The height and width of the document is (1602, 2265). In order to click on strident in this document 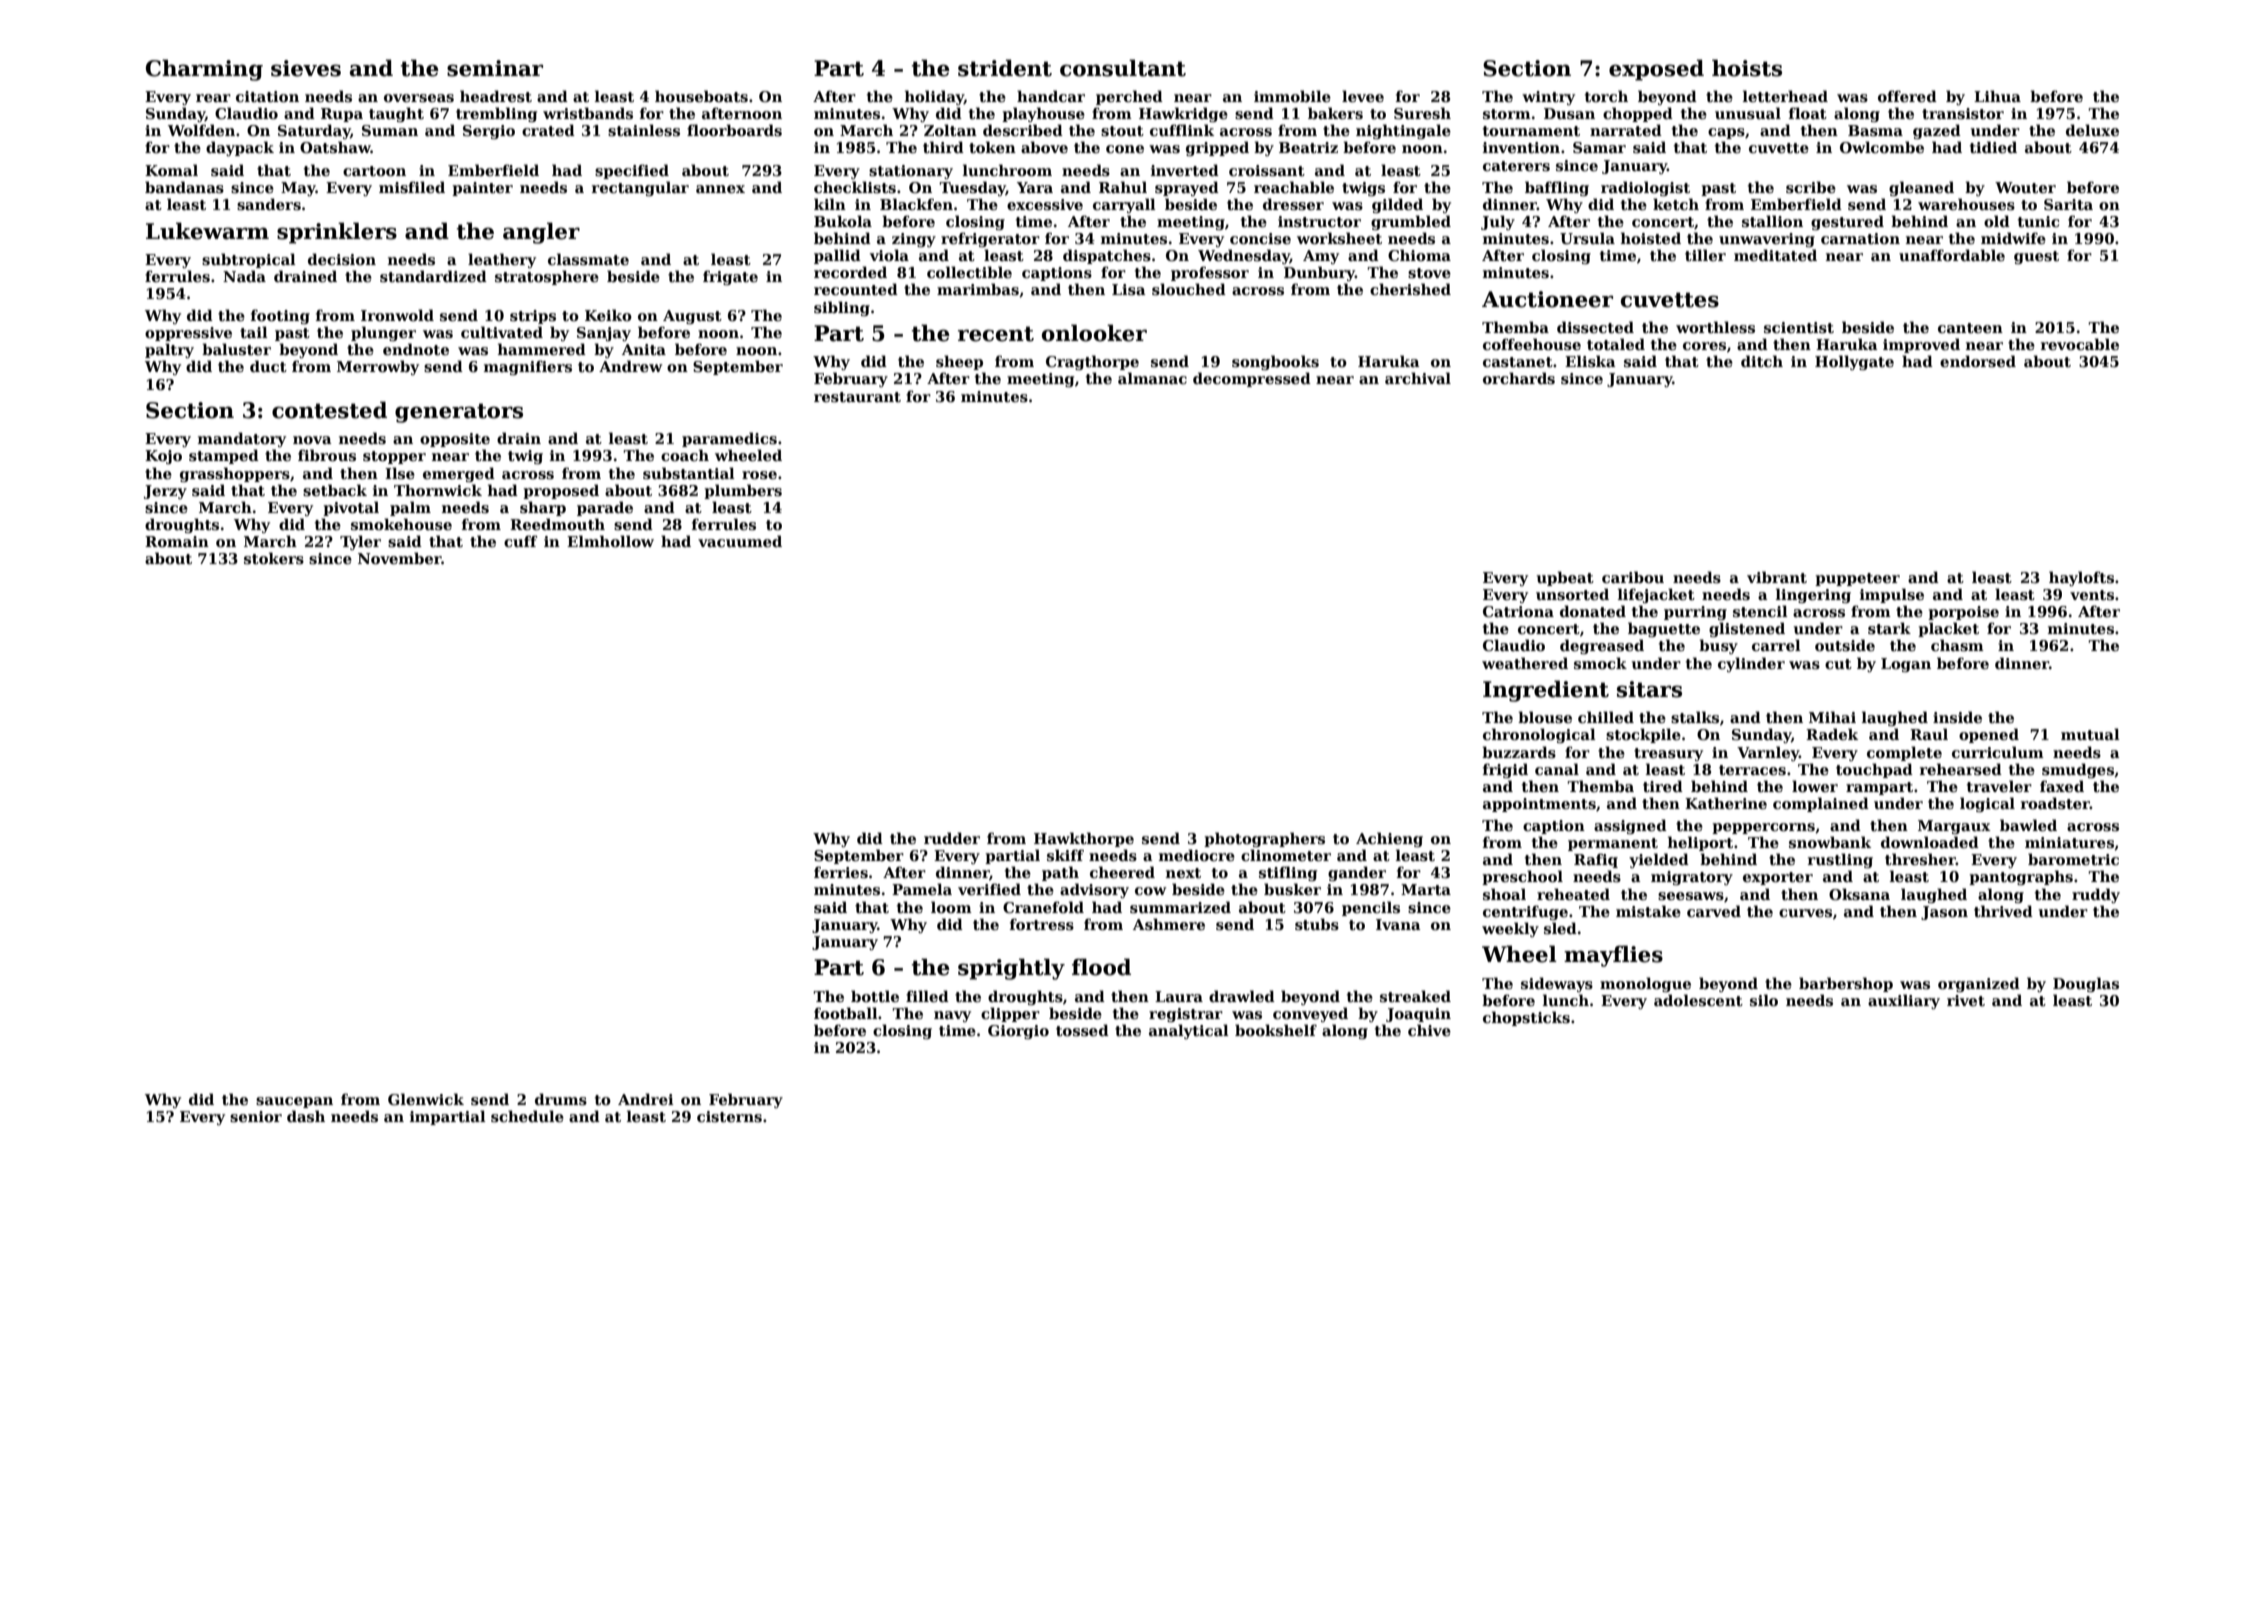, I will do `click(1005, 68)`.
